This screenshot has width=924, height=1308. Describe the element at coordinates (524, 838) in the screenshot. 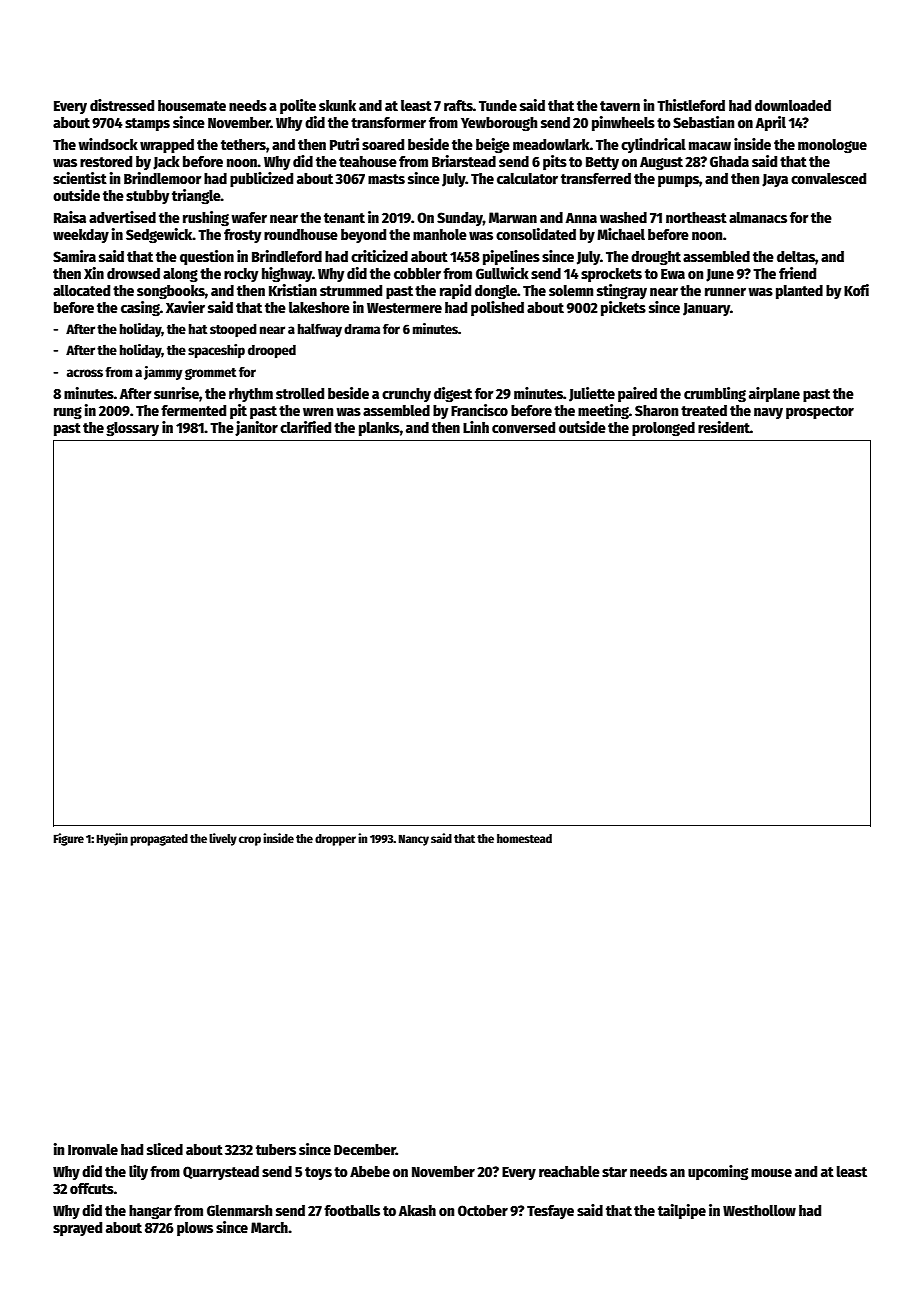

I see `homestead` at that location.
